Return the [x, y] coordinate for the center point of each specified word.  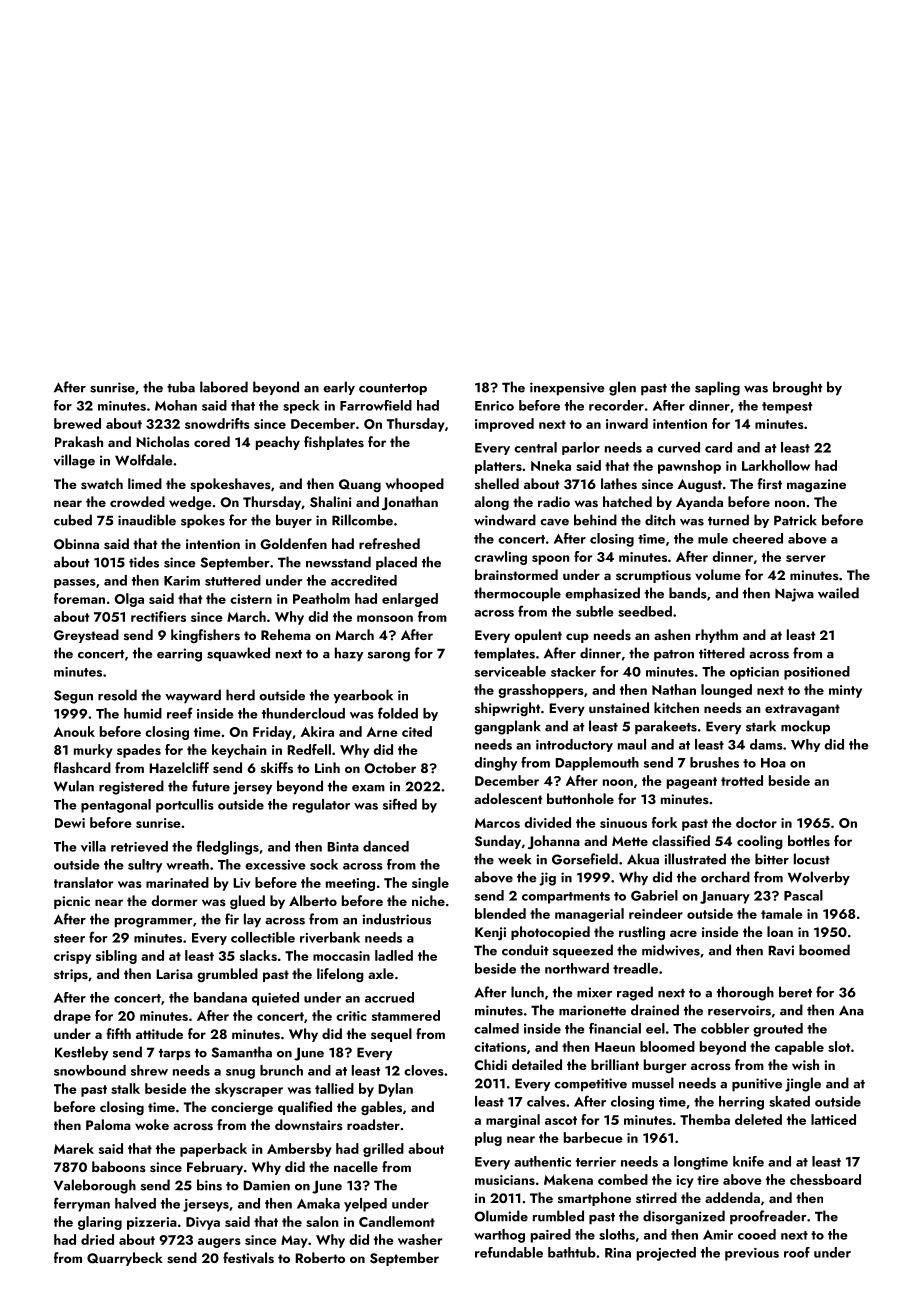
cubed [73, 520]
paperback [213, 1150]
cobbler [725, 1028]
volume [718, 574]
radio [554, 501]
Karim [182, 581]
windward [505, 520]
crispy [72, 957]
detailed [537, 1064]
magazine [816, 485]
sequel [391, 1035]
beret [795, 992]
